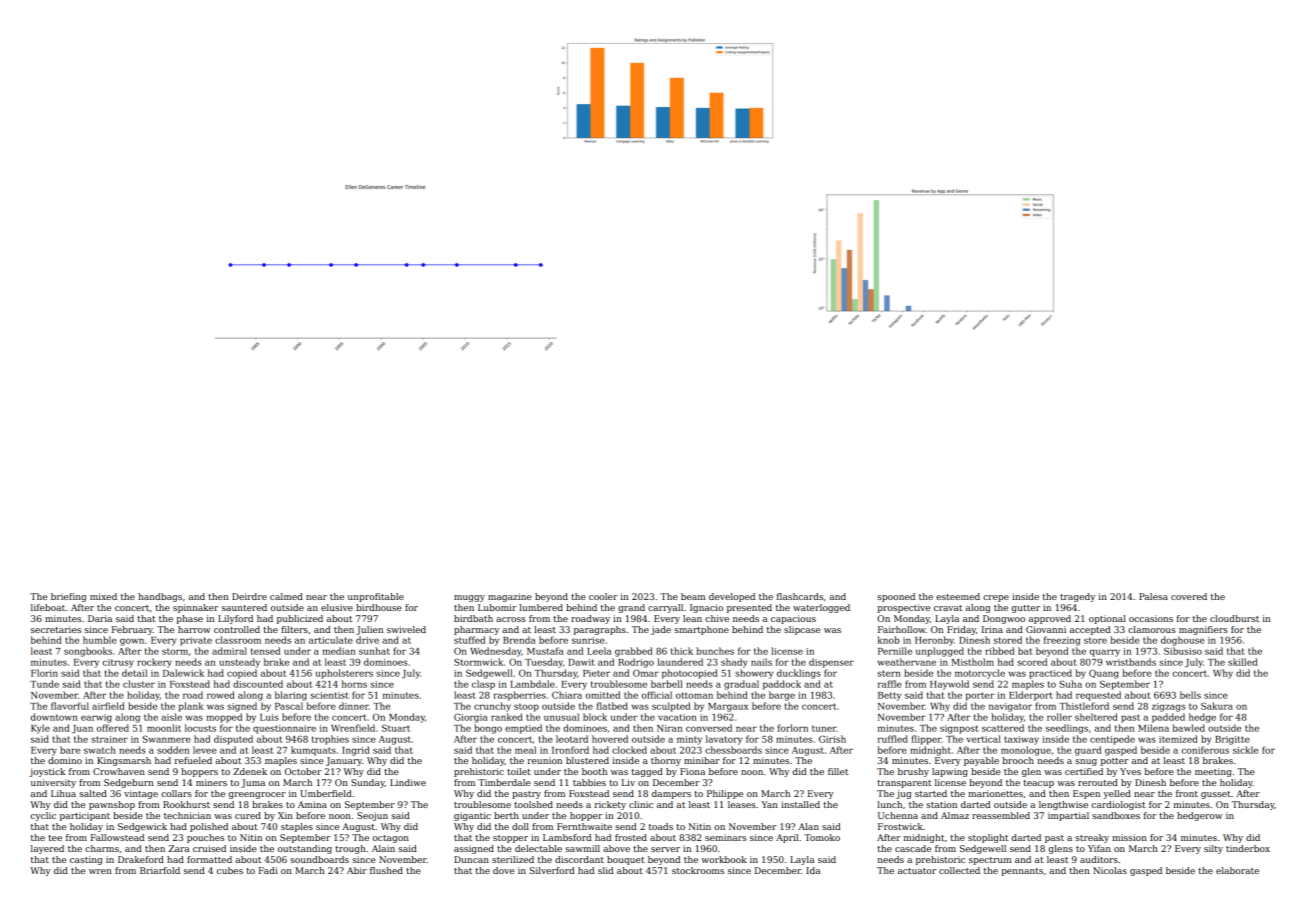 This screenshot has height=924, width=1308. Describe the element at coordinates (603, 596) in the screenshot. I see `cooler` at that location.
